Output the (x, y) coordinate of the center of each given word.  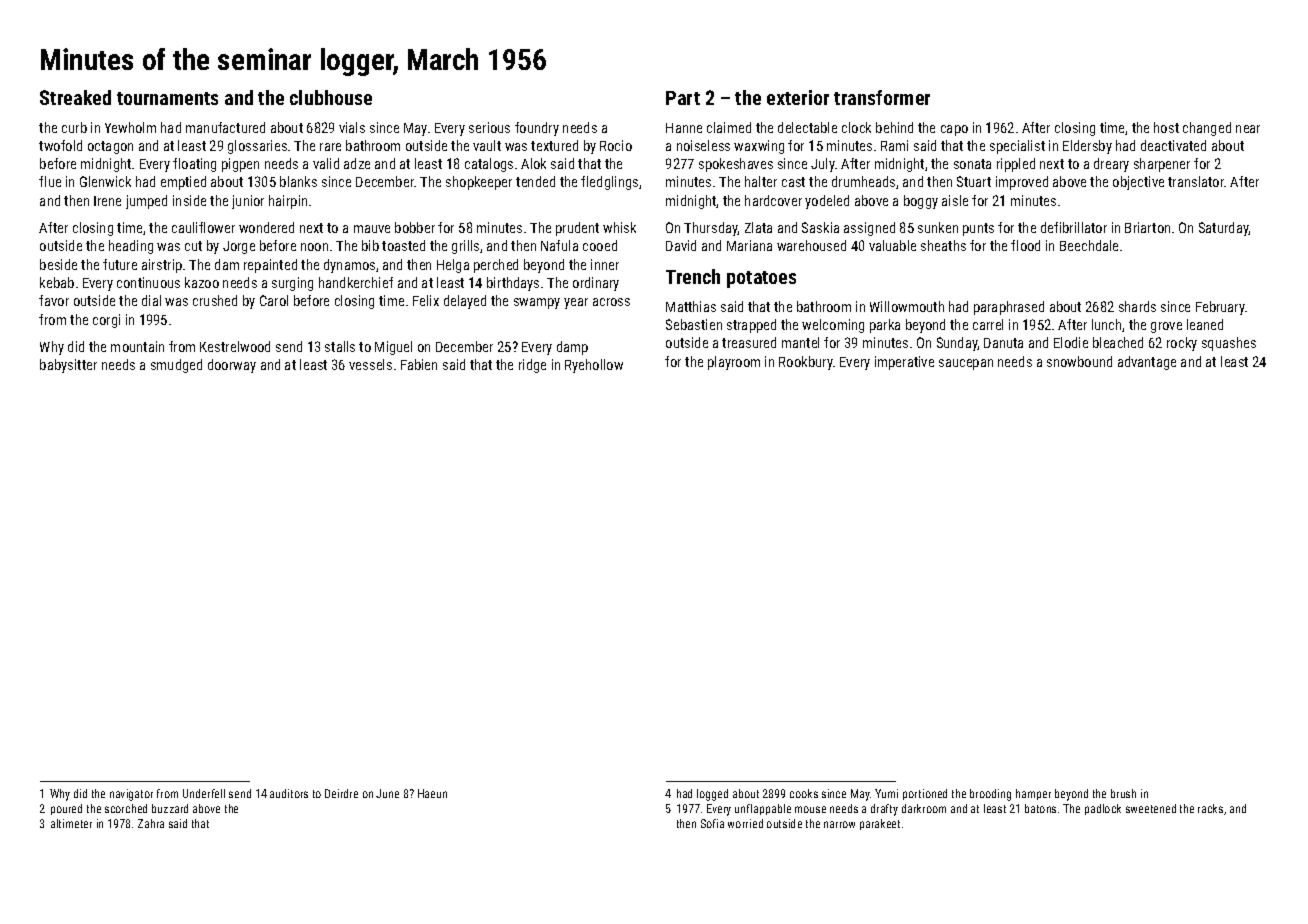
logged (712, 795)
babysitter (68, 366)
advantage (1147, 363)
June (387, 793)
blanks (298, 181)
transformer (882, 97)
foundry (537, 129)
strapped (751, 326)
